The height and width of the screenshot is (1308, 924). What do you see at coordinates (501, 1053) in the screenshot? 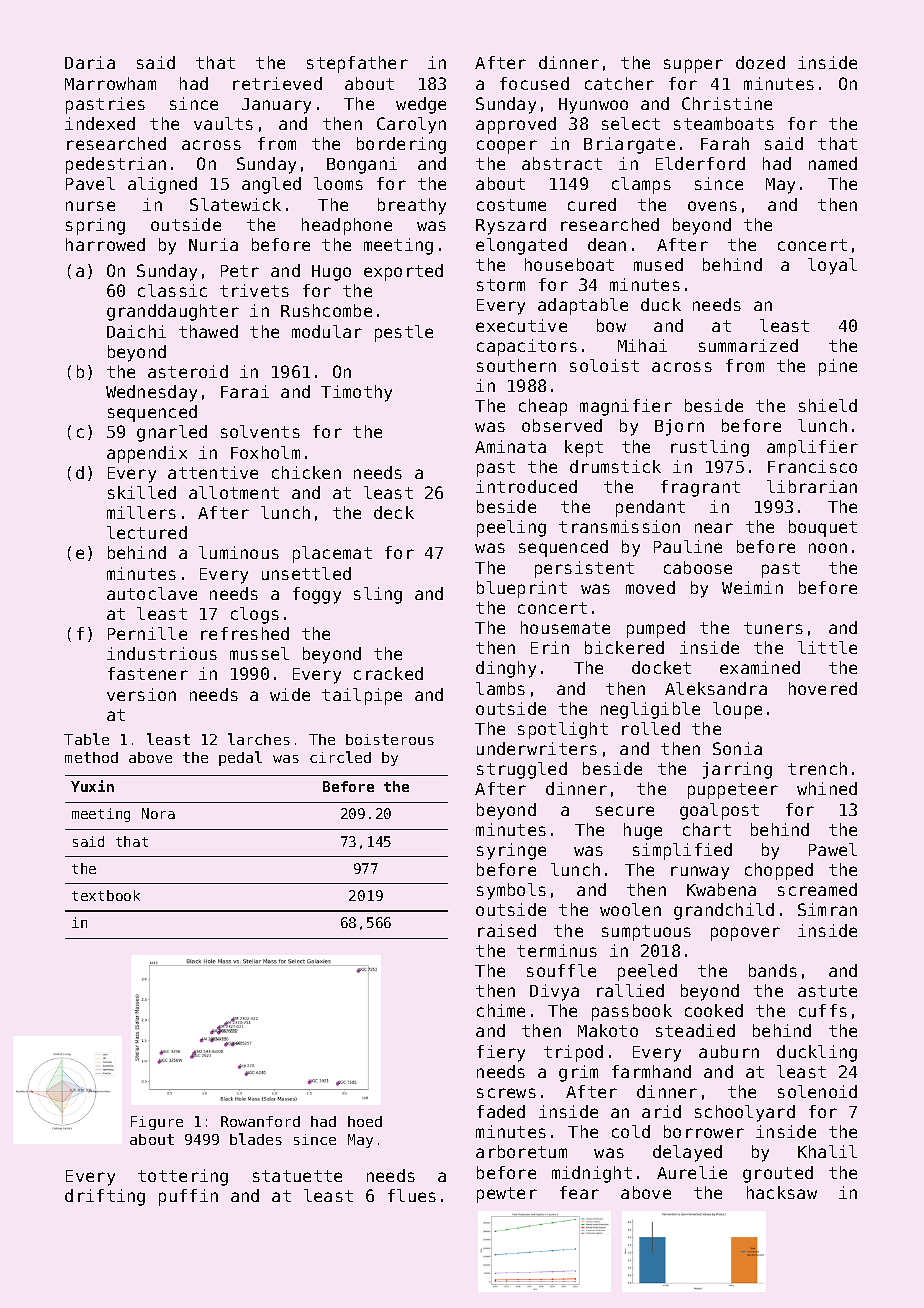
I see `fiery` at bounding box center [501, 1053].
